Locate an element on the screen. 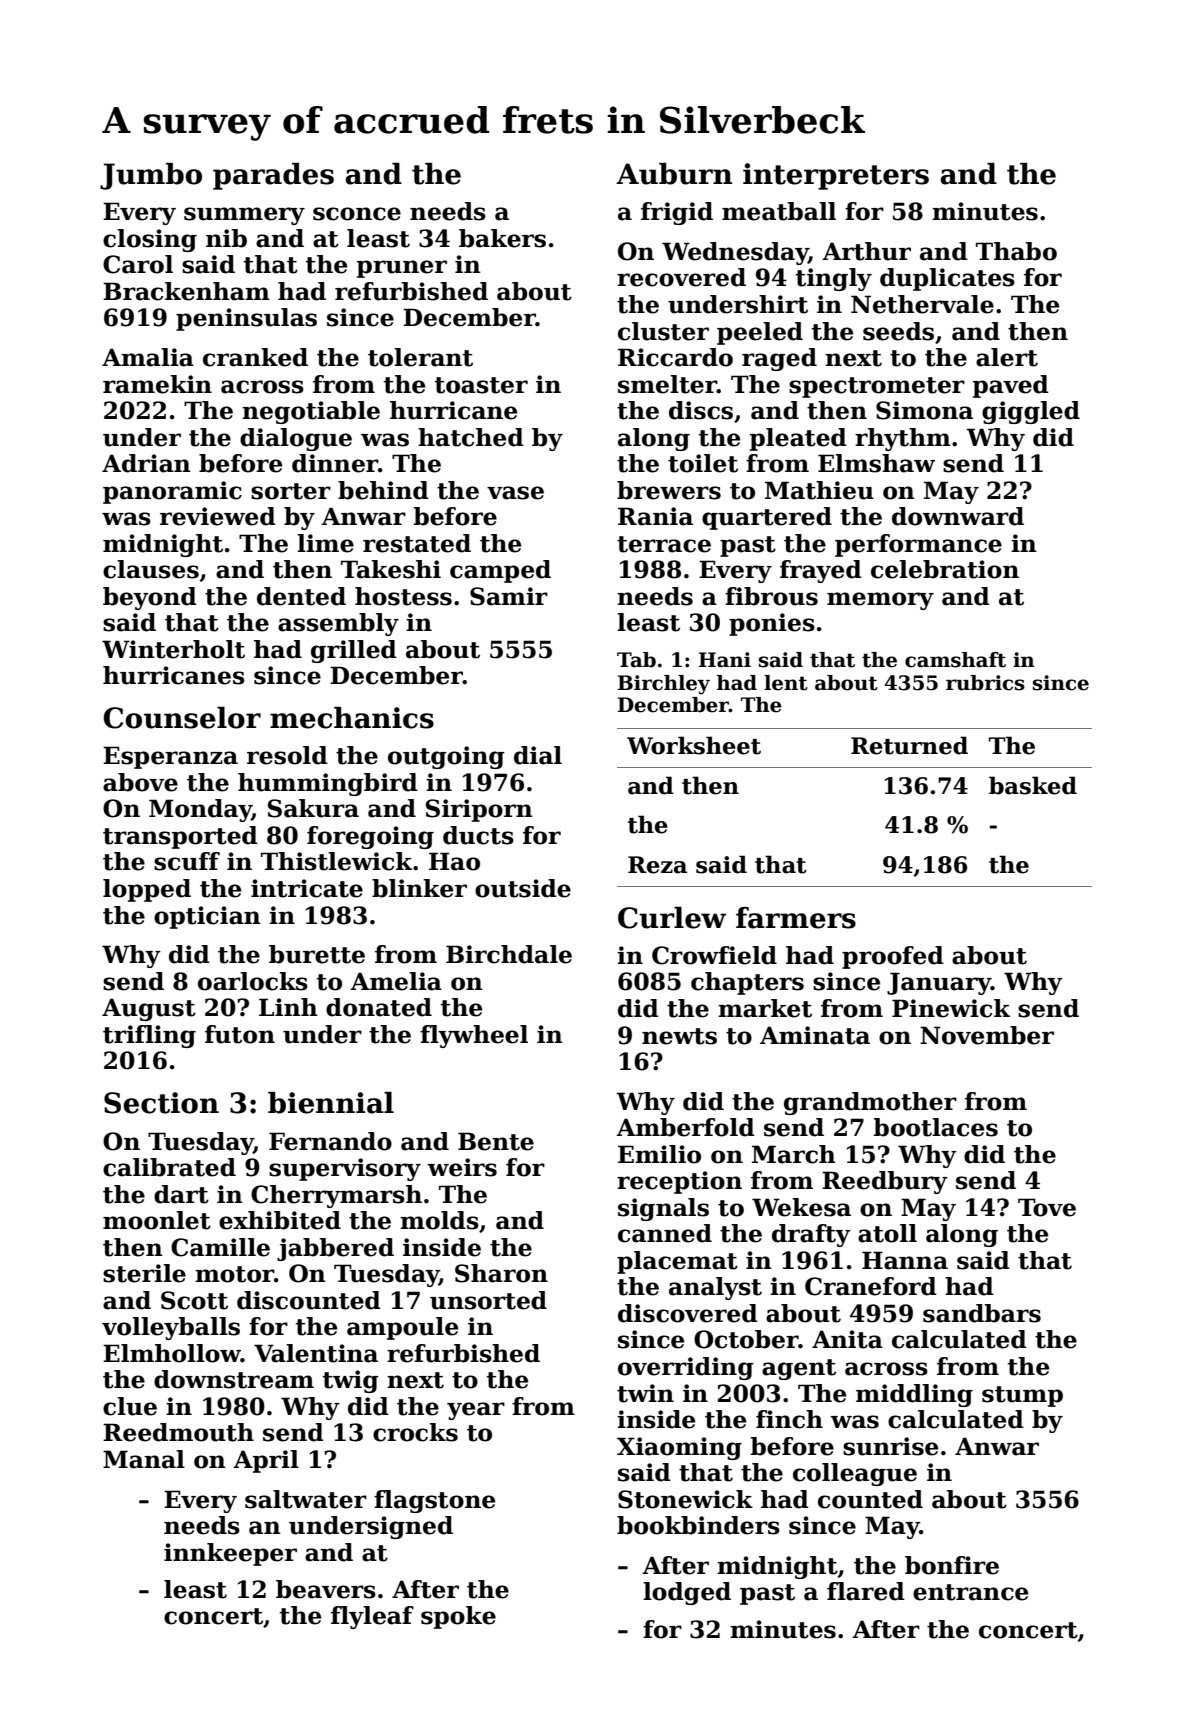 The width and height of the screenshot is (1195, 1731). beyond is located at coordinates (150, 598).
